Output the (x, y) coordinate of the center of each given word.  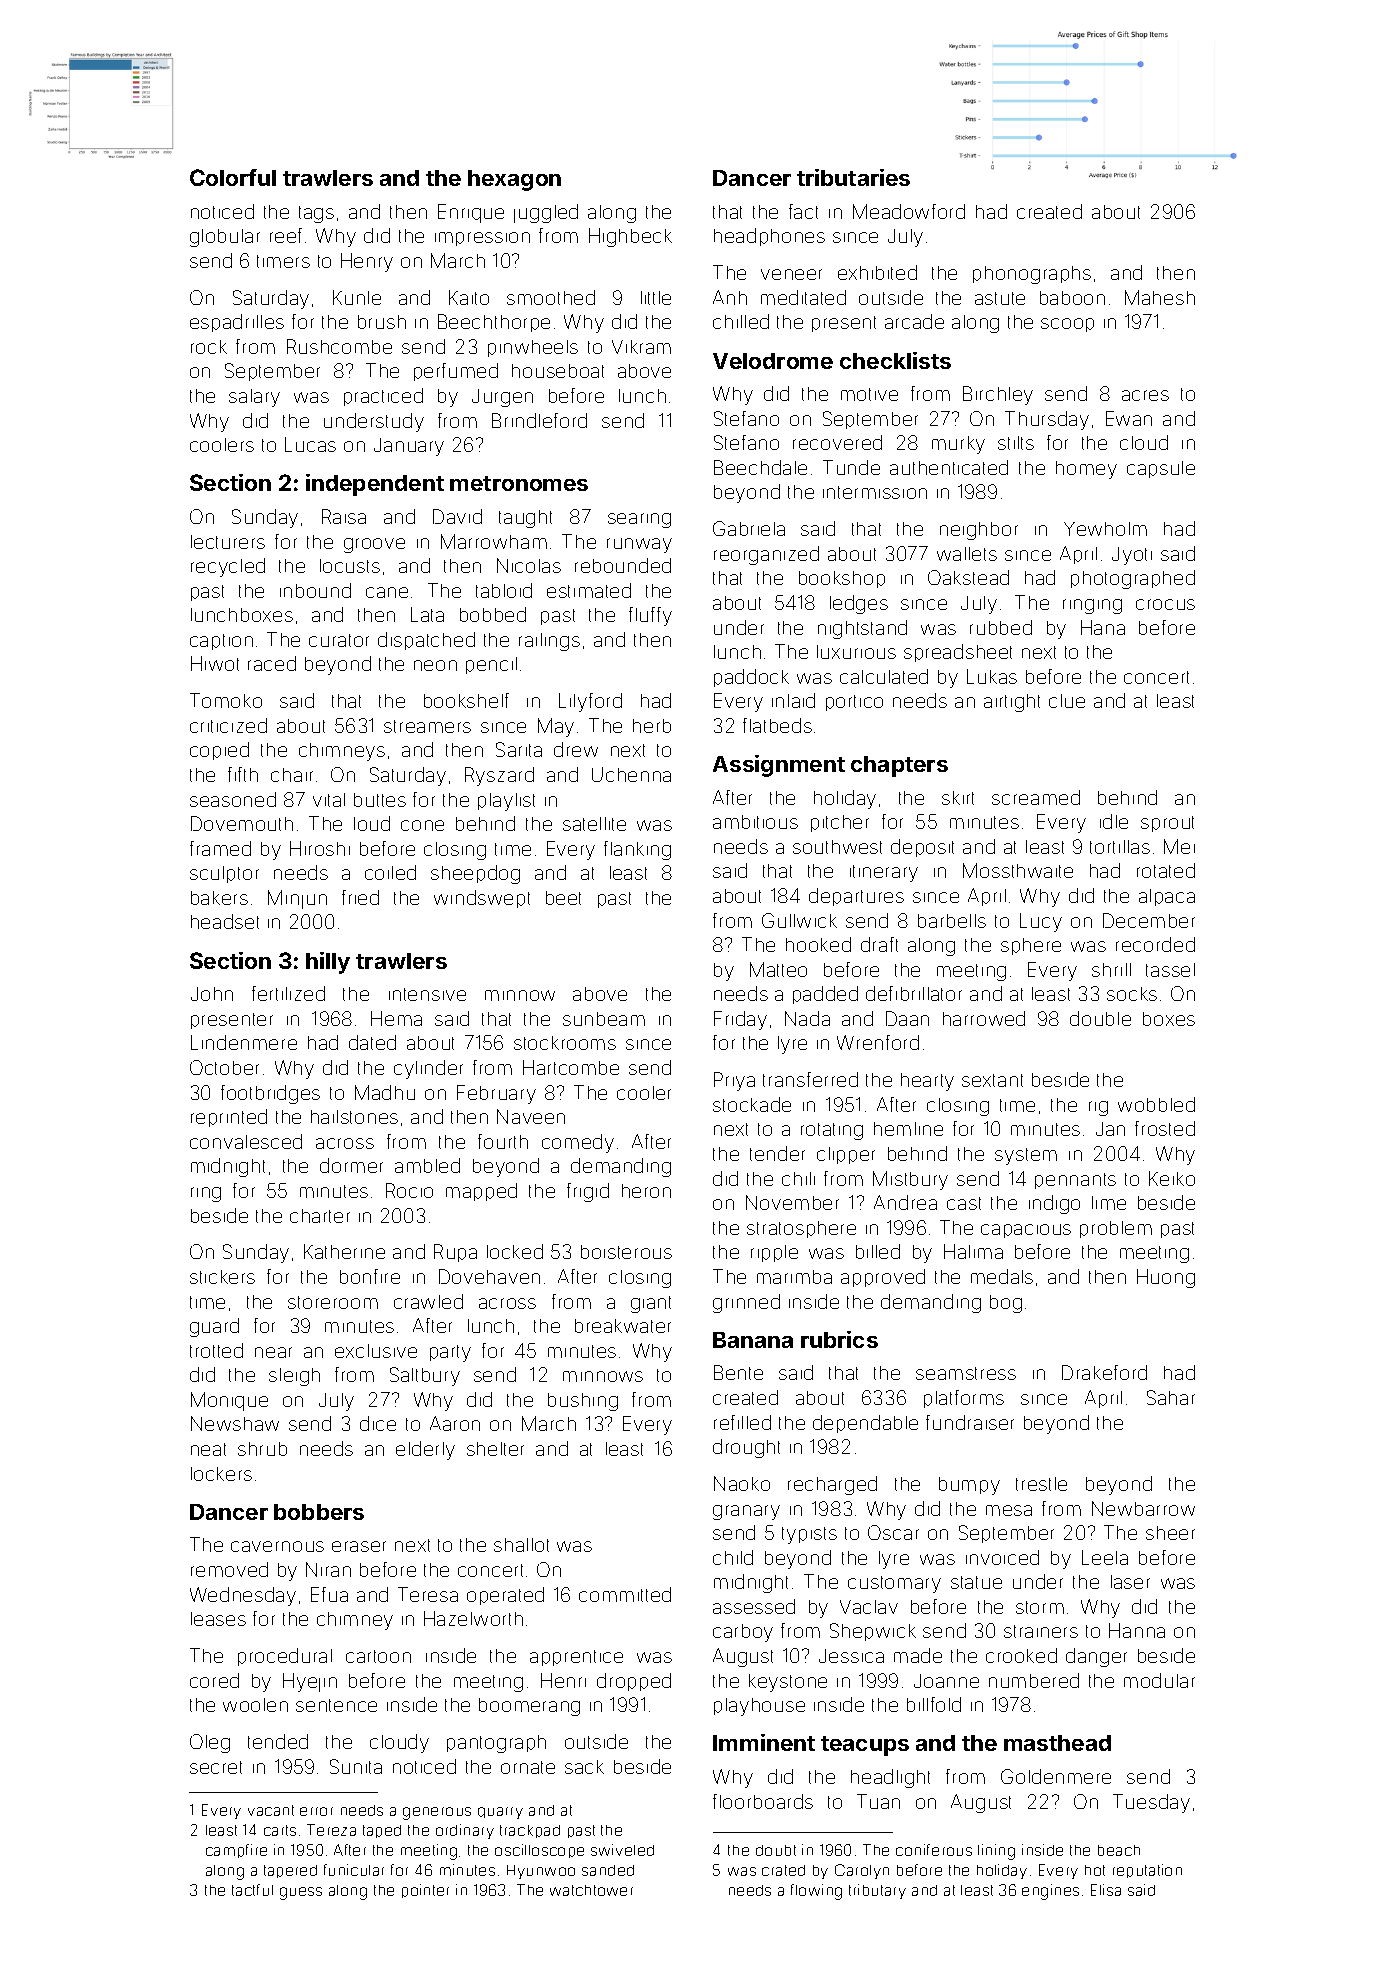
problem (1116, 1229)
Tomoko (226, 700)
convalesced (246, 1141)
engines (1050, 1892)
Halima (973, 1251)
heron (646, 1191)
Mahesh (1160, 297)
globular (225, 238)
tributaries (853, 177)
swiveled (622, 1850)
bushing (583, 1402)
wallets (967, 554)
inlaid (793, 700)
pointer (425, 1891)
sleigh (294, 1377)
